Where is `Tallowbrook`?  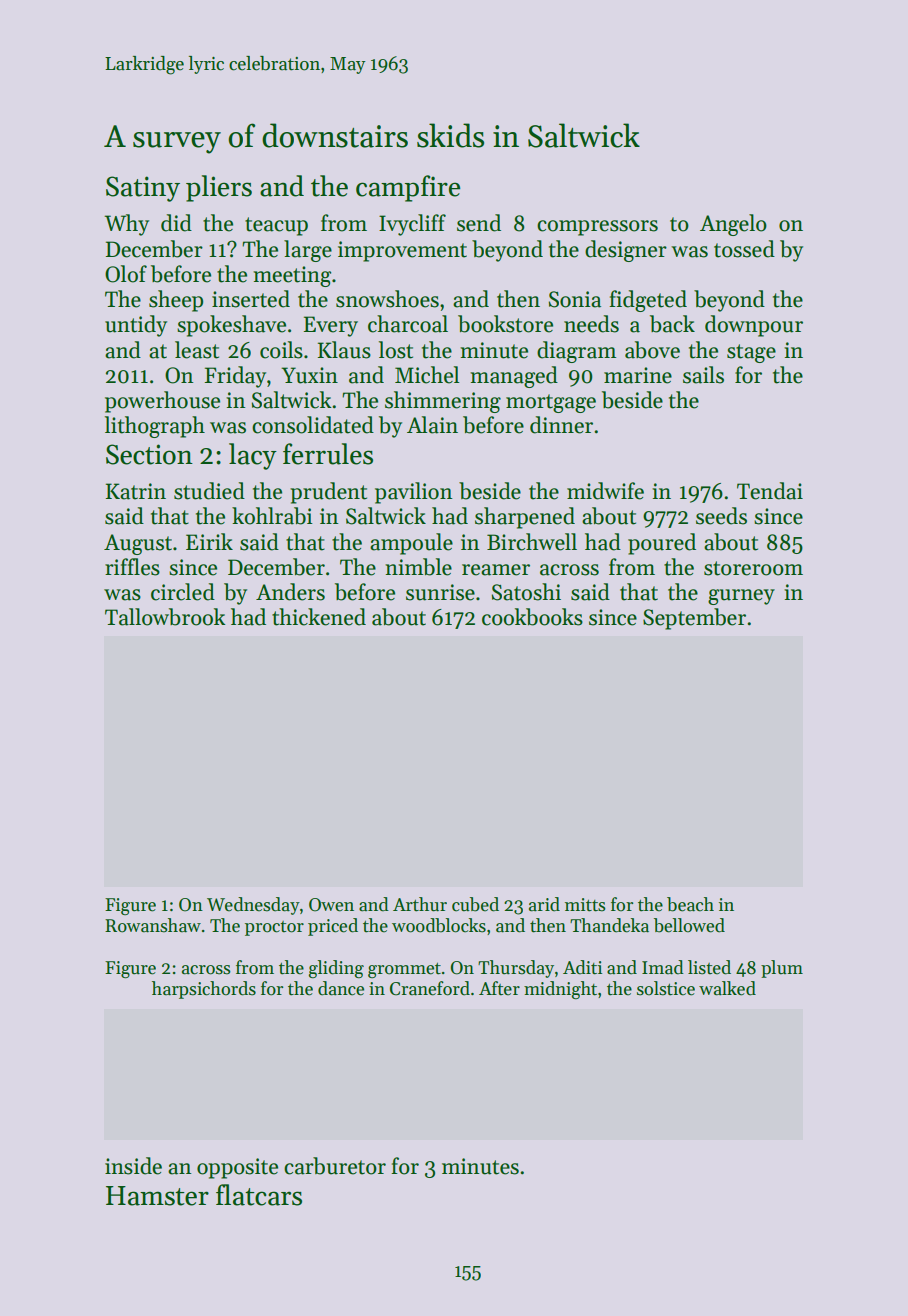 Tallowbrook is located at coordinates (165, 617).
